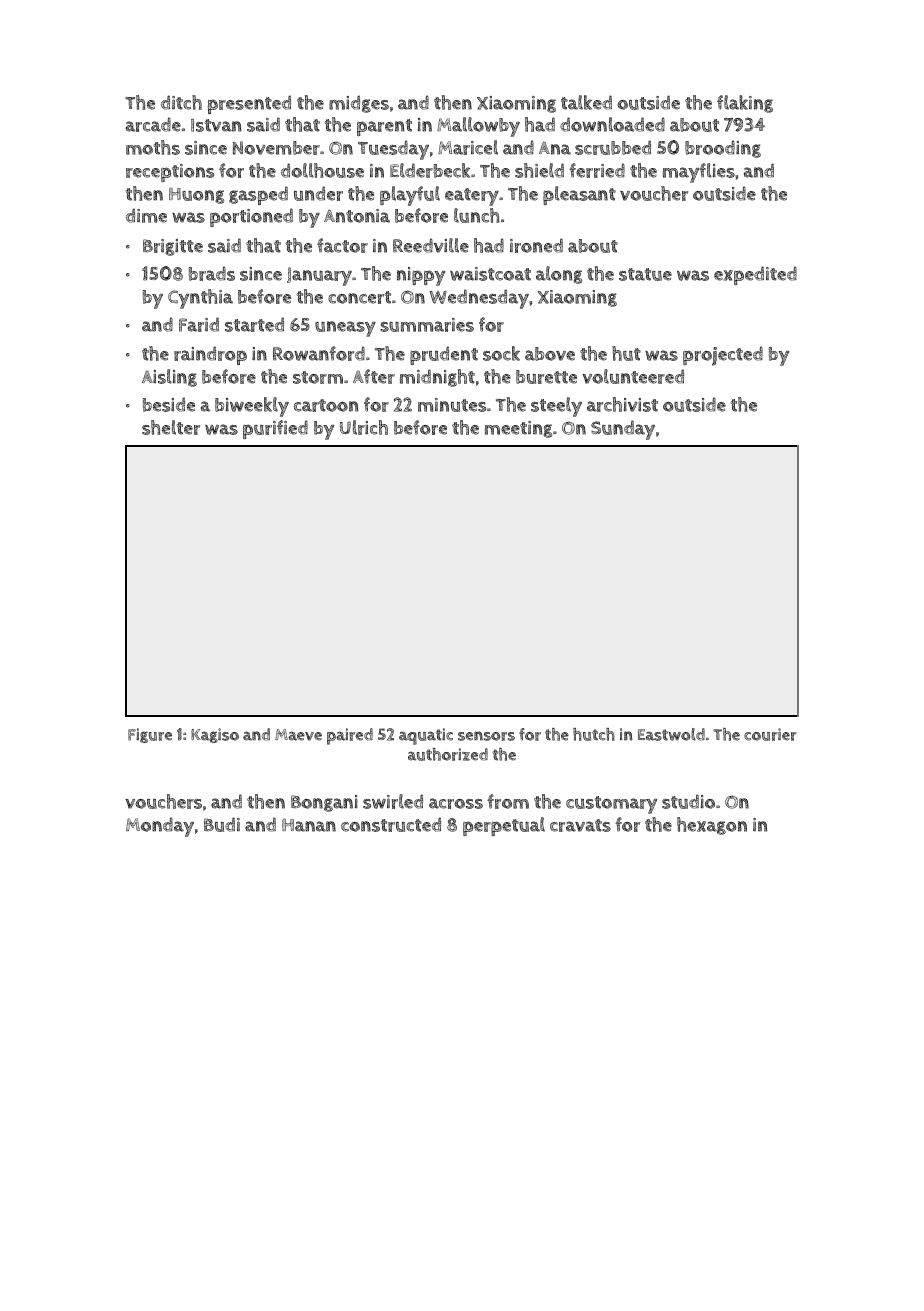 This document has height=1311, width=924. Describe the element at coordinates (309, 825) in the document. I see `Hanan` at that location.
